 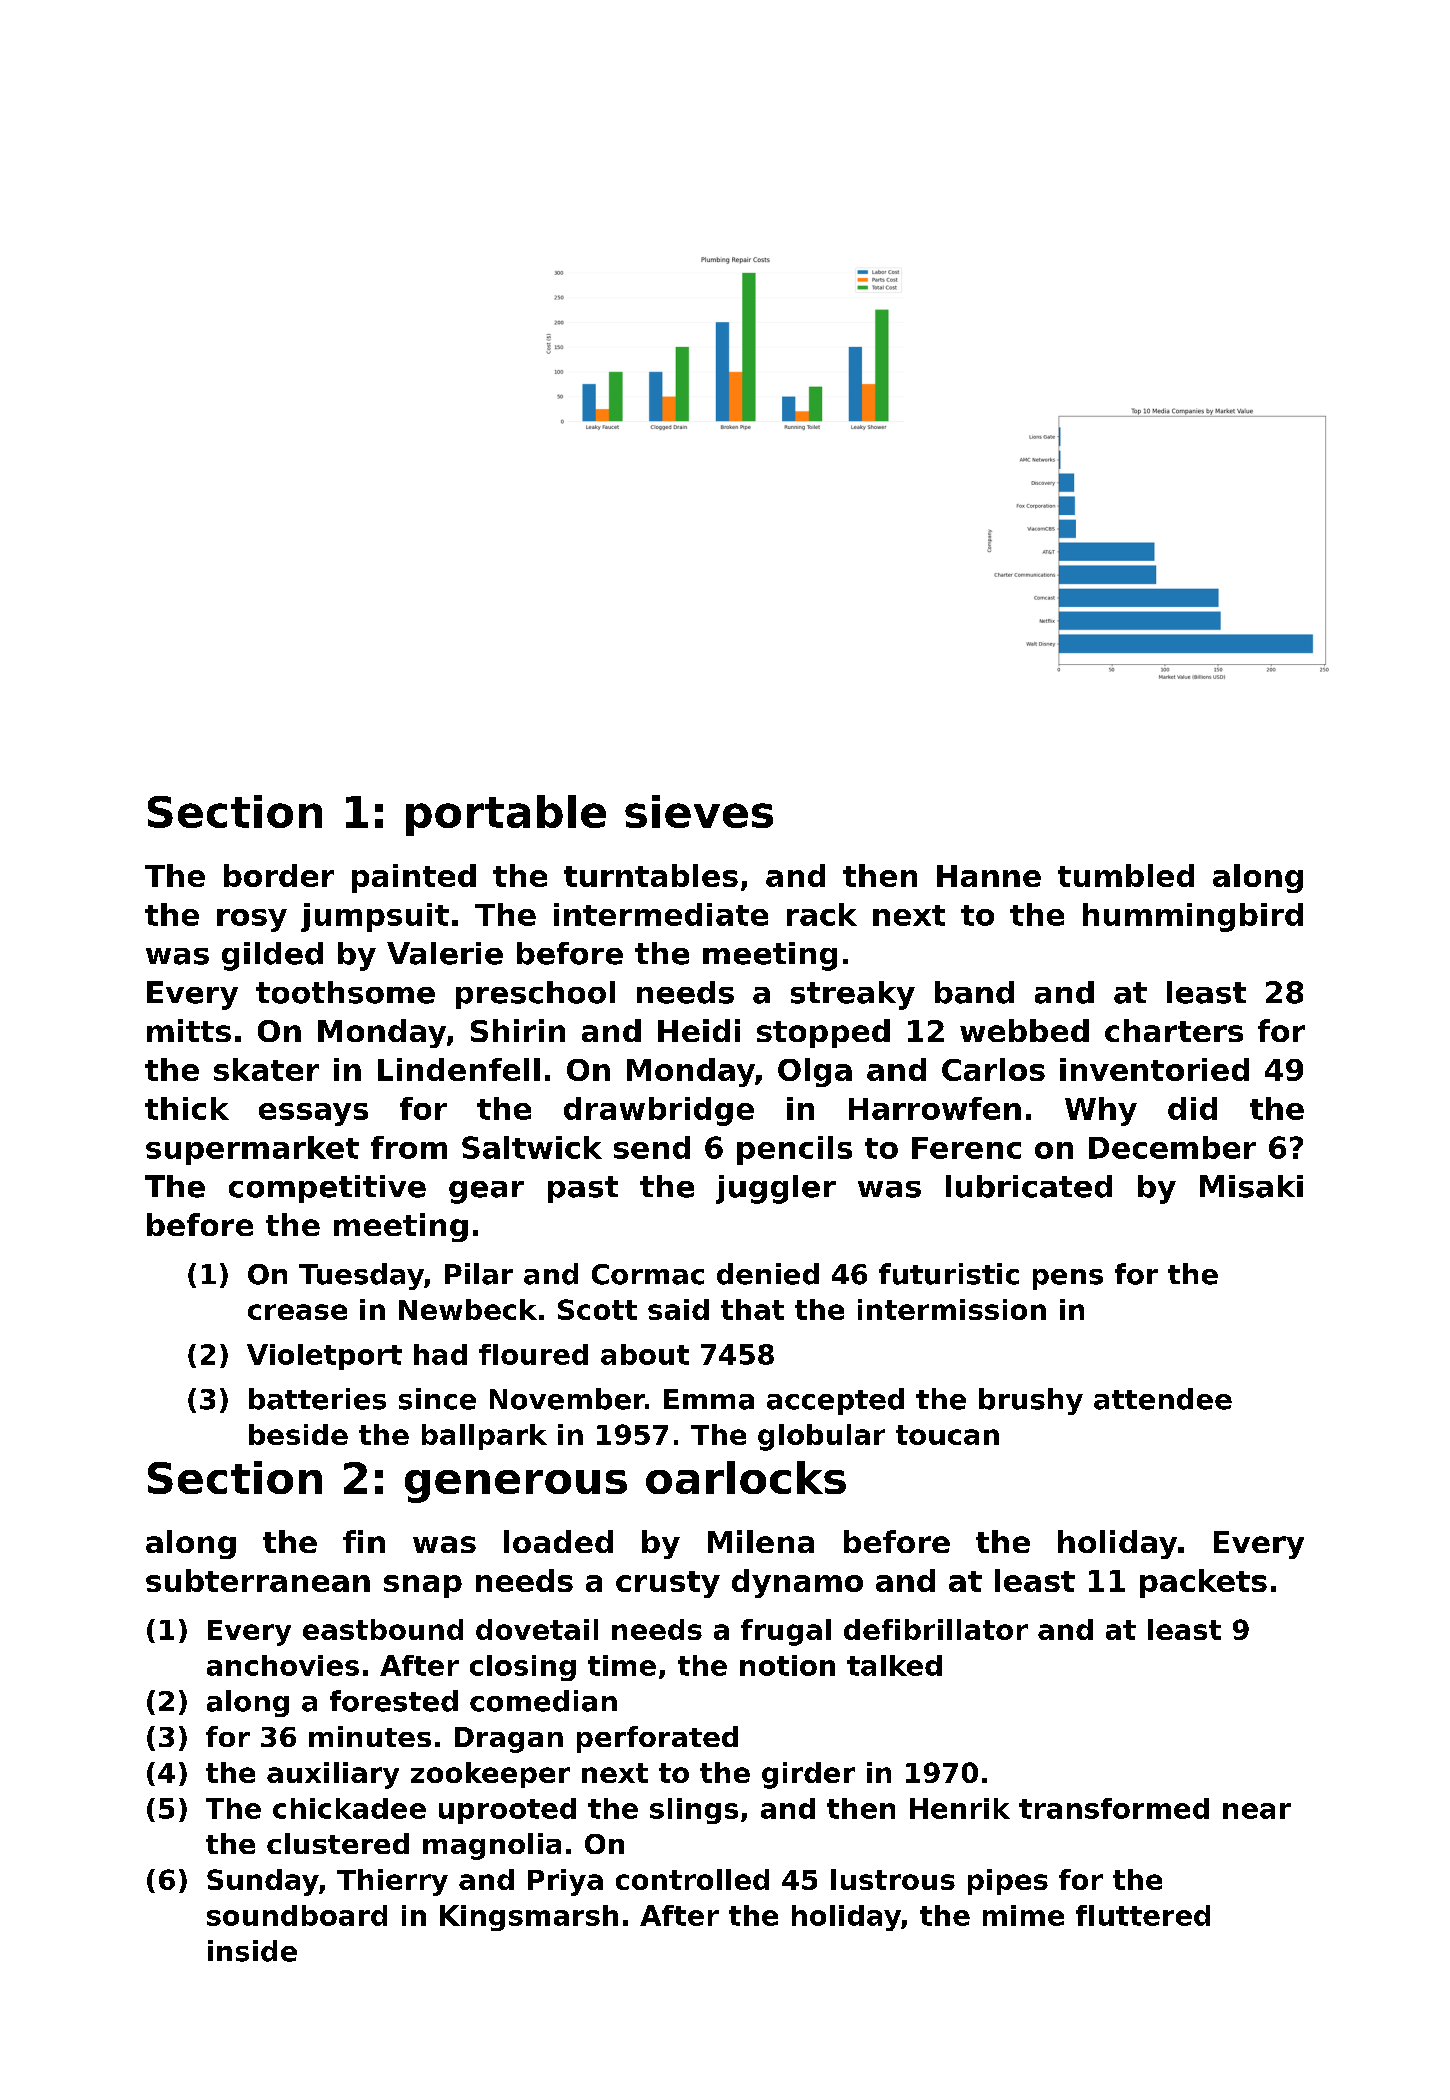 I want to click on closing, so click(x=523, y=1668).
